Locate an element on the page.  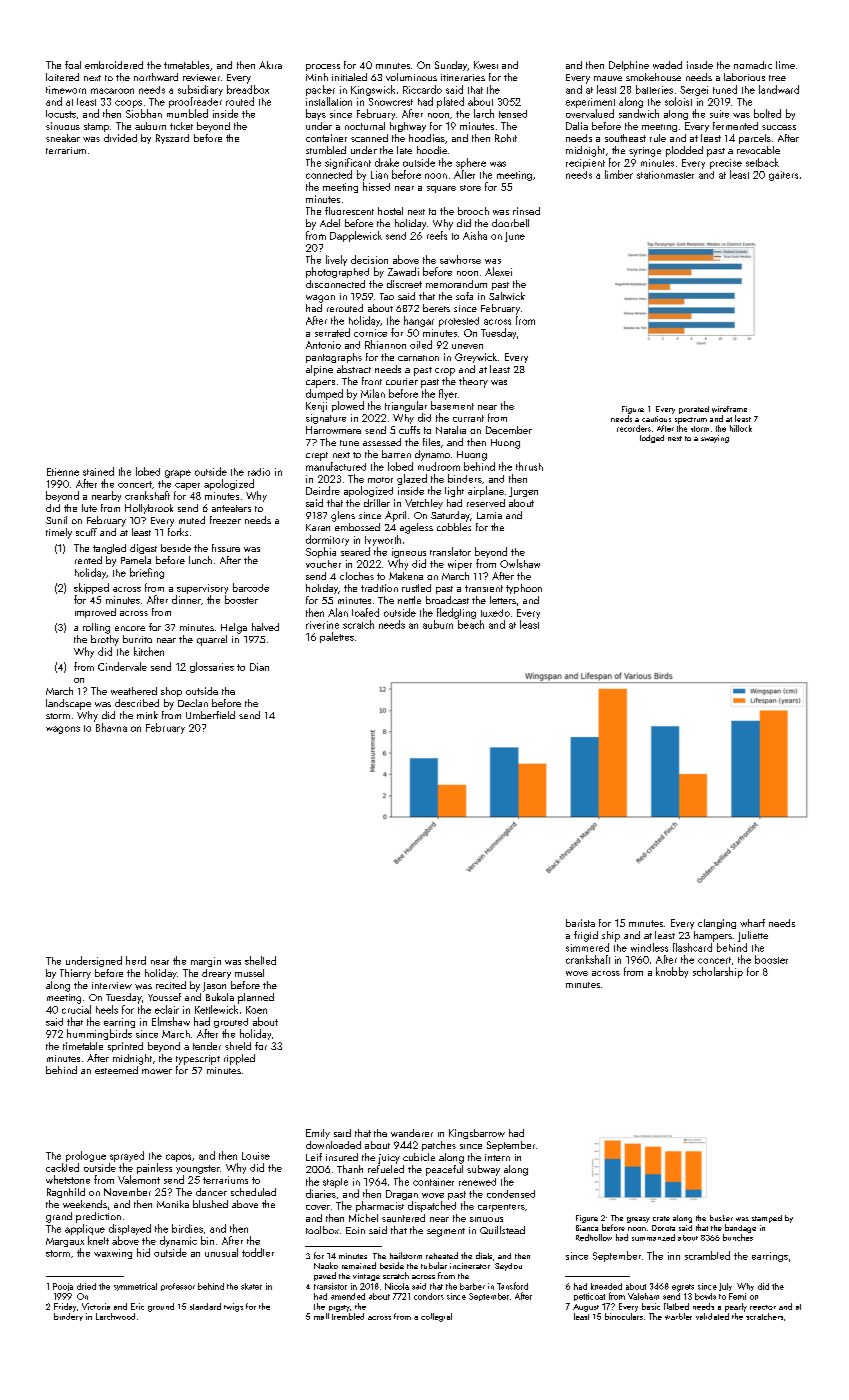
barista is located at coordinates (580, 923).
